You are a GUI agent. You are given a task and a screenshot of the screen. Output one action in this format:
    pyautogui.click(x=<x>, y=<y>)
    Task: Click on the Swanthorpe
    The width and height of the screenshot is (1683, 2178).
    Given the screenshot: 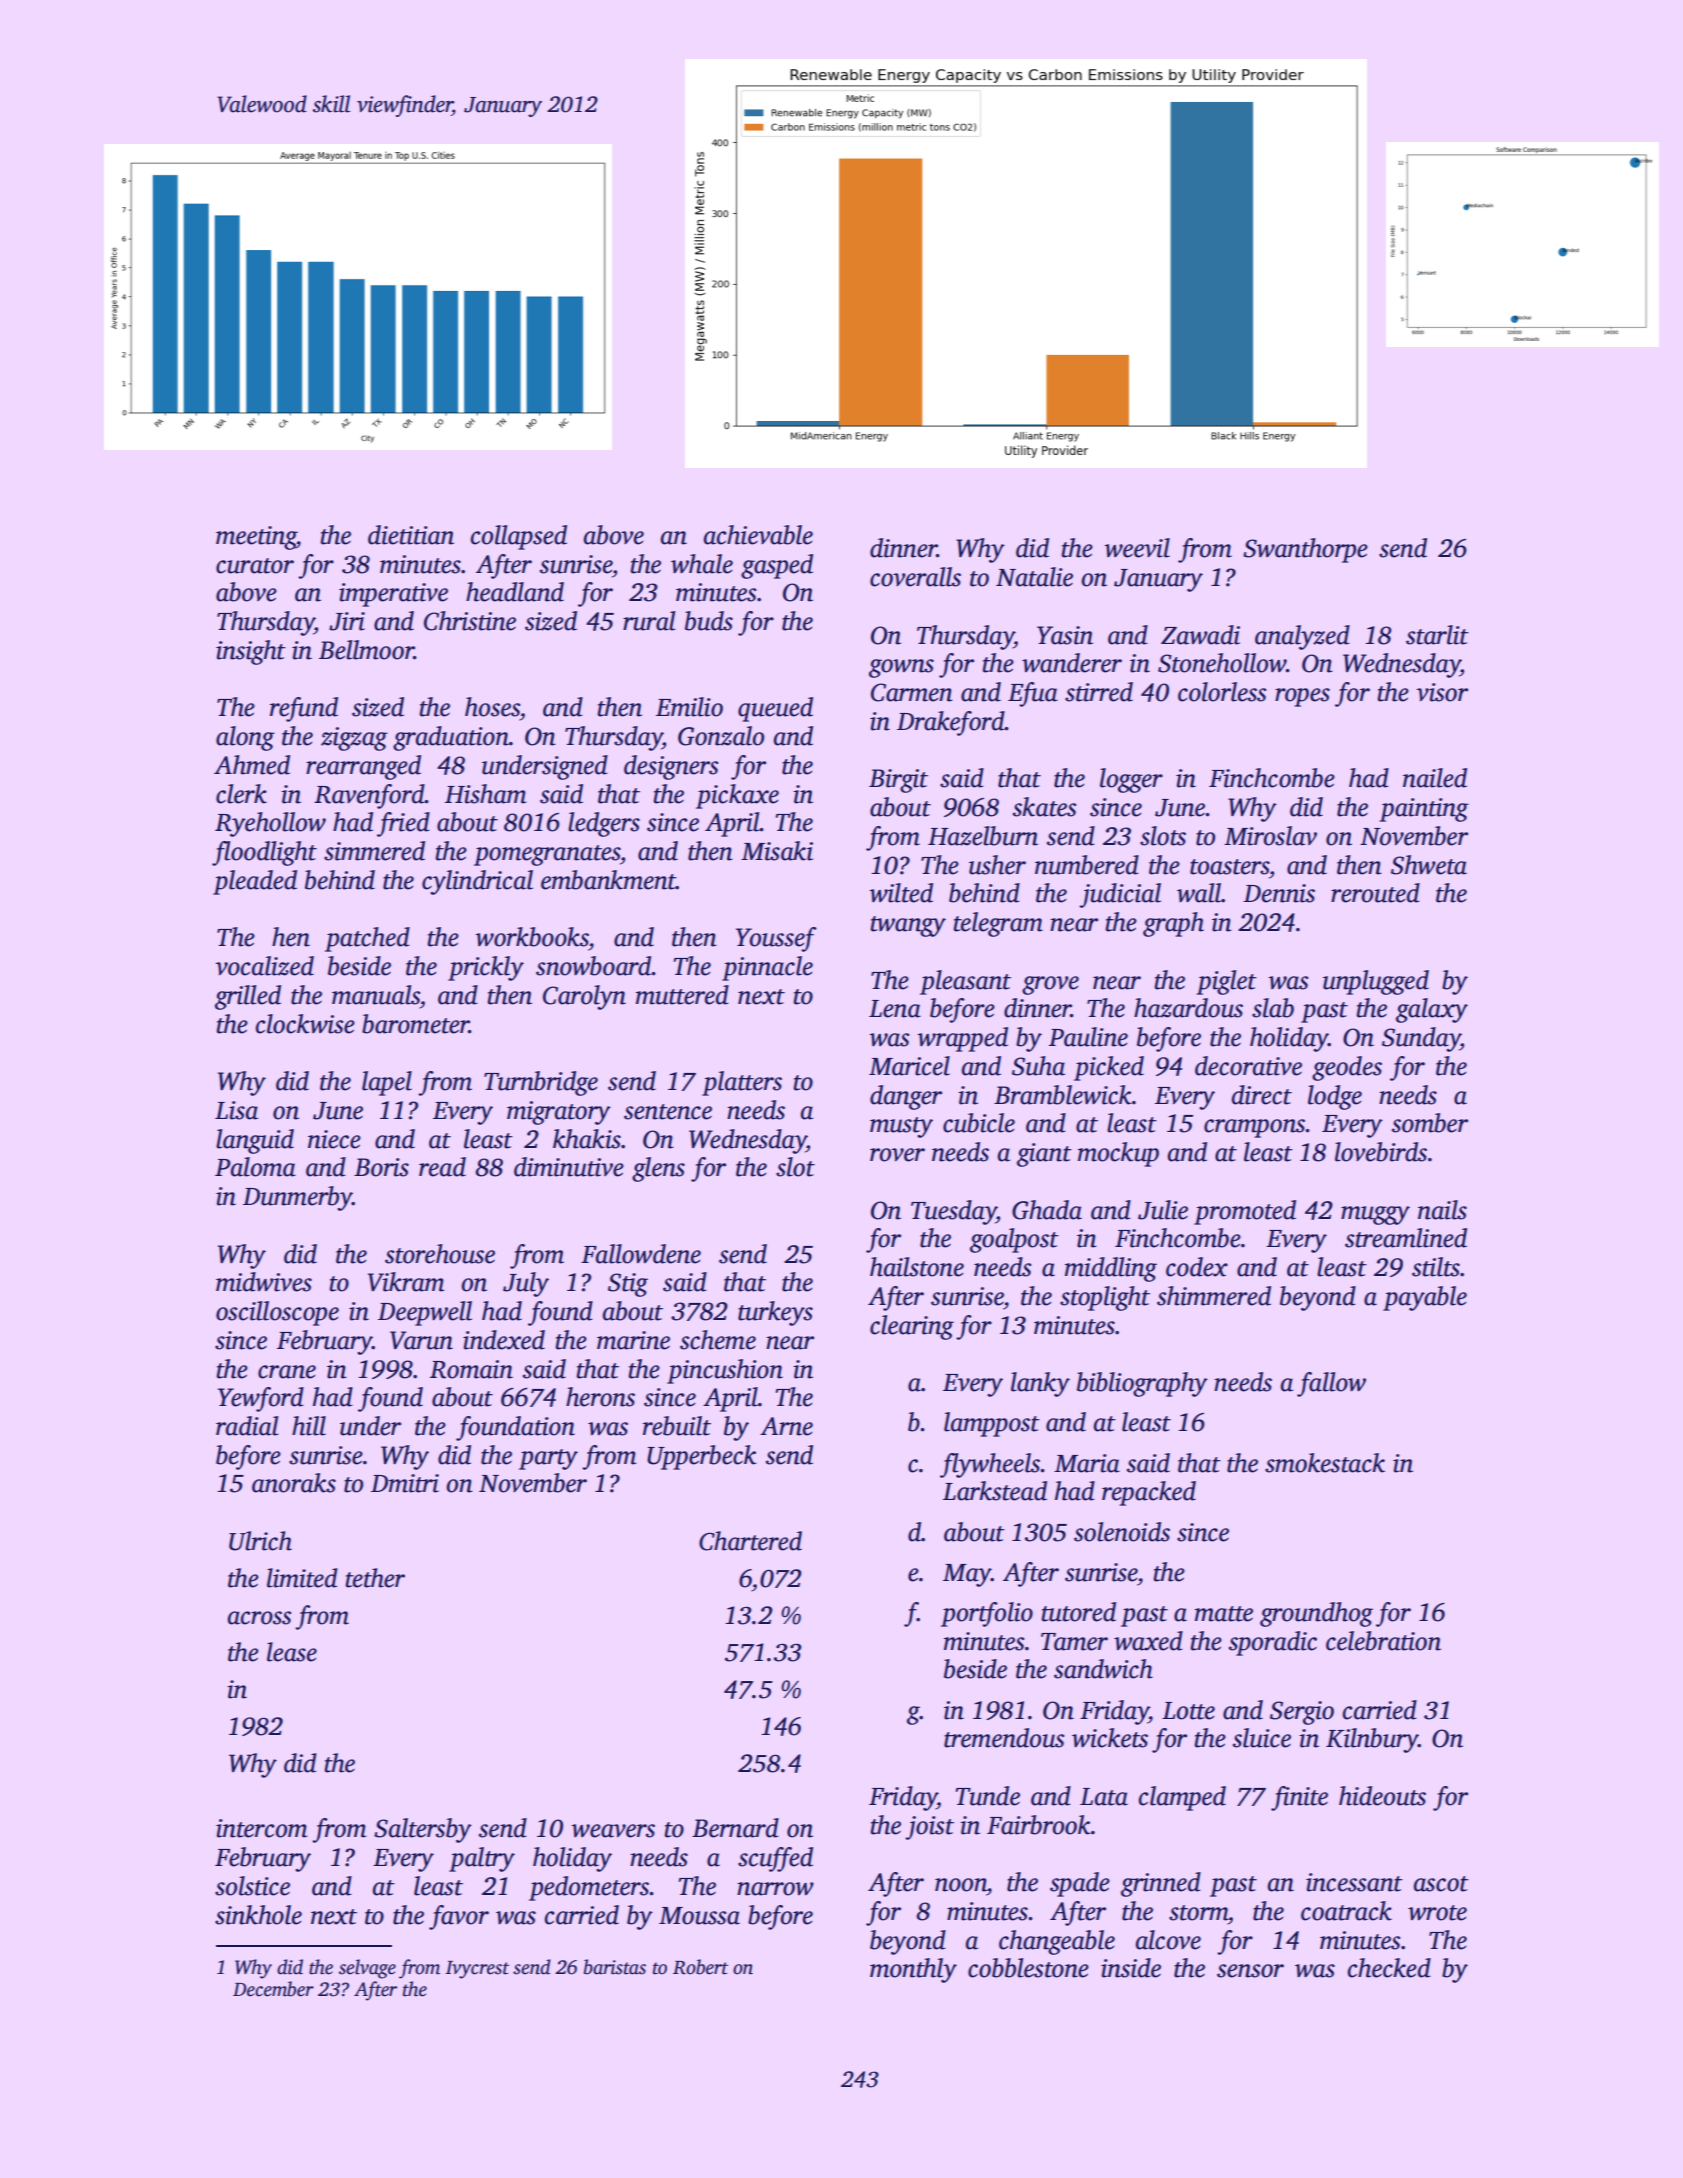 What is the action you would take?
    pyautogui.click(x=1305, y=550)
